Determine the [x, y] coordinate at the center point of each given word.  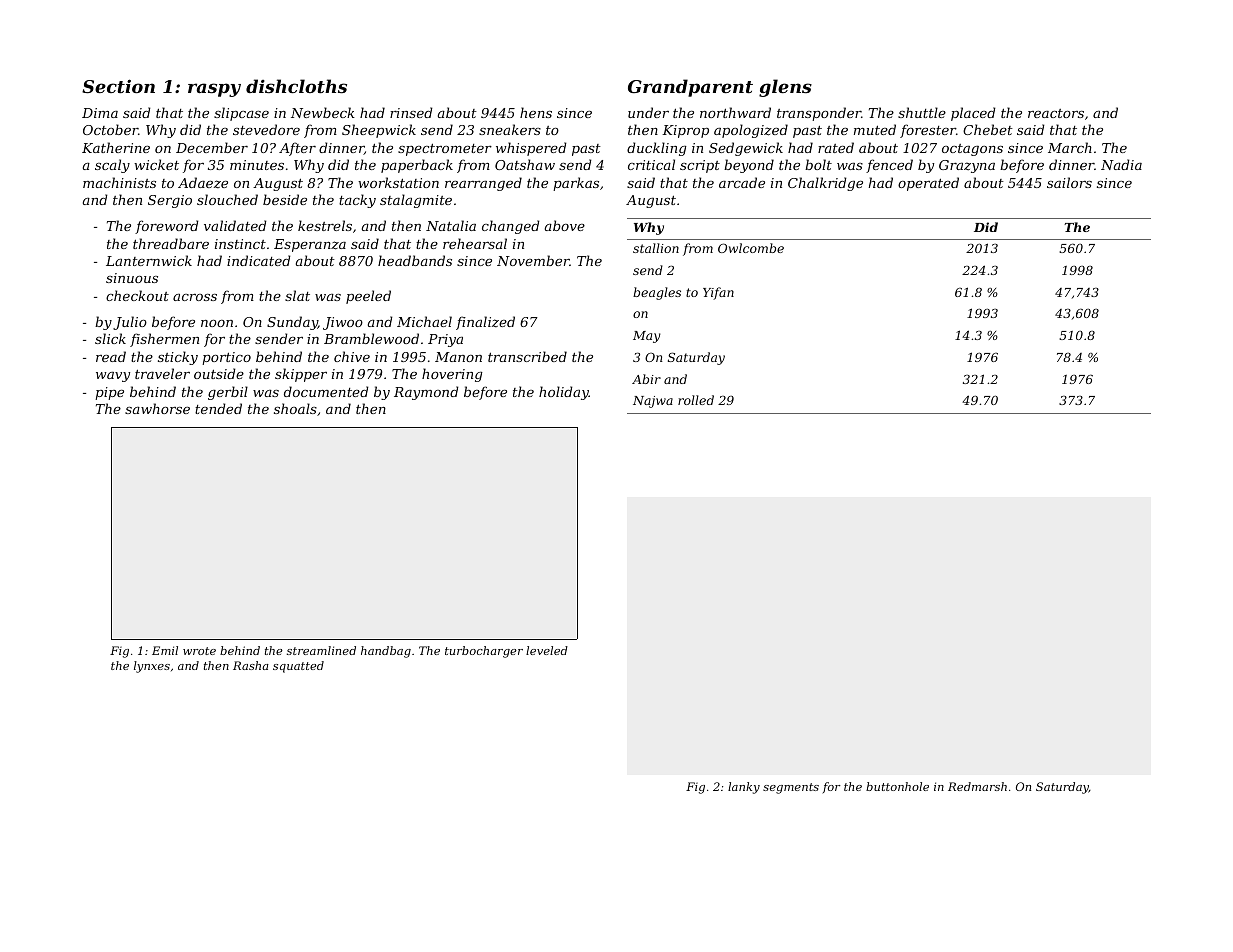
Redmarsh [977, 786]
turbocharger [484, 652]
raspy [214, 90]
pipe [109, 393]
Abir [646, 379]
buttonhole [897, 786]
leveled [547, 650]
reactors [1056, 113]
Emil [165, 650]
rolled [696, 400]
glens [785, 88]
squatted [298, 667]
